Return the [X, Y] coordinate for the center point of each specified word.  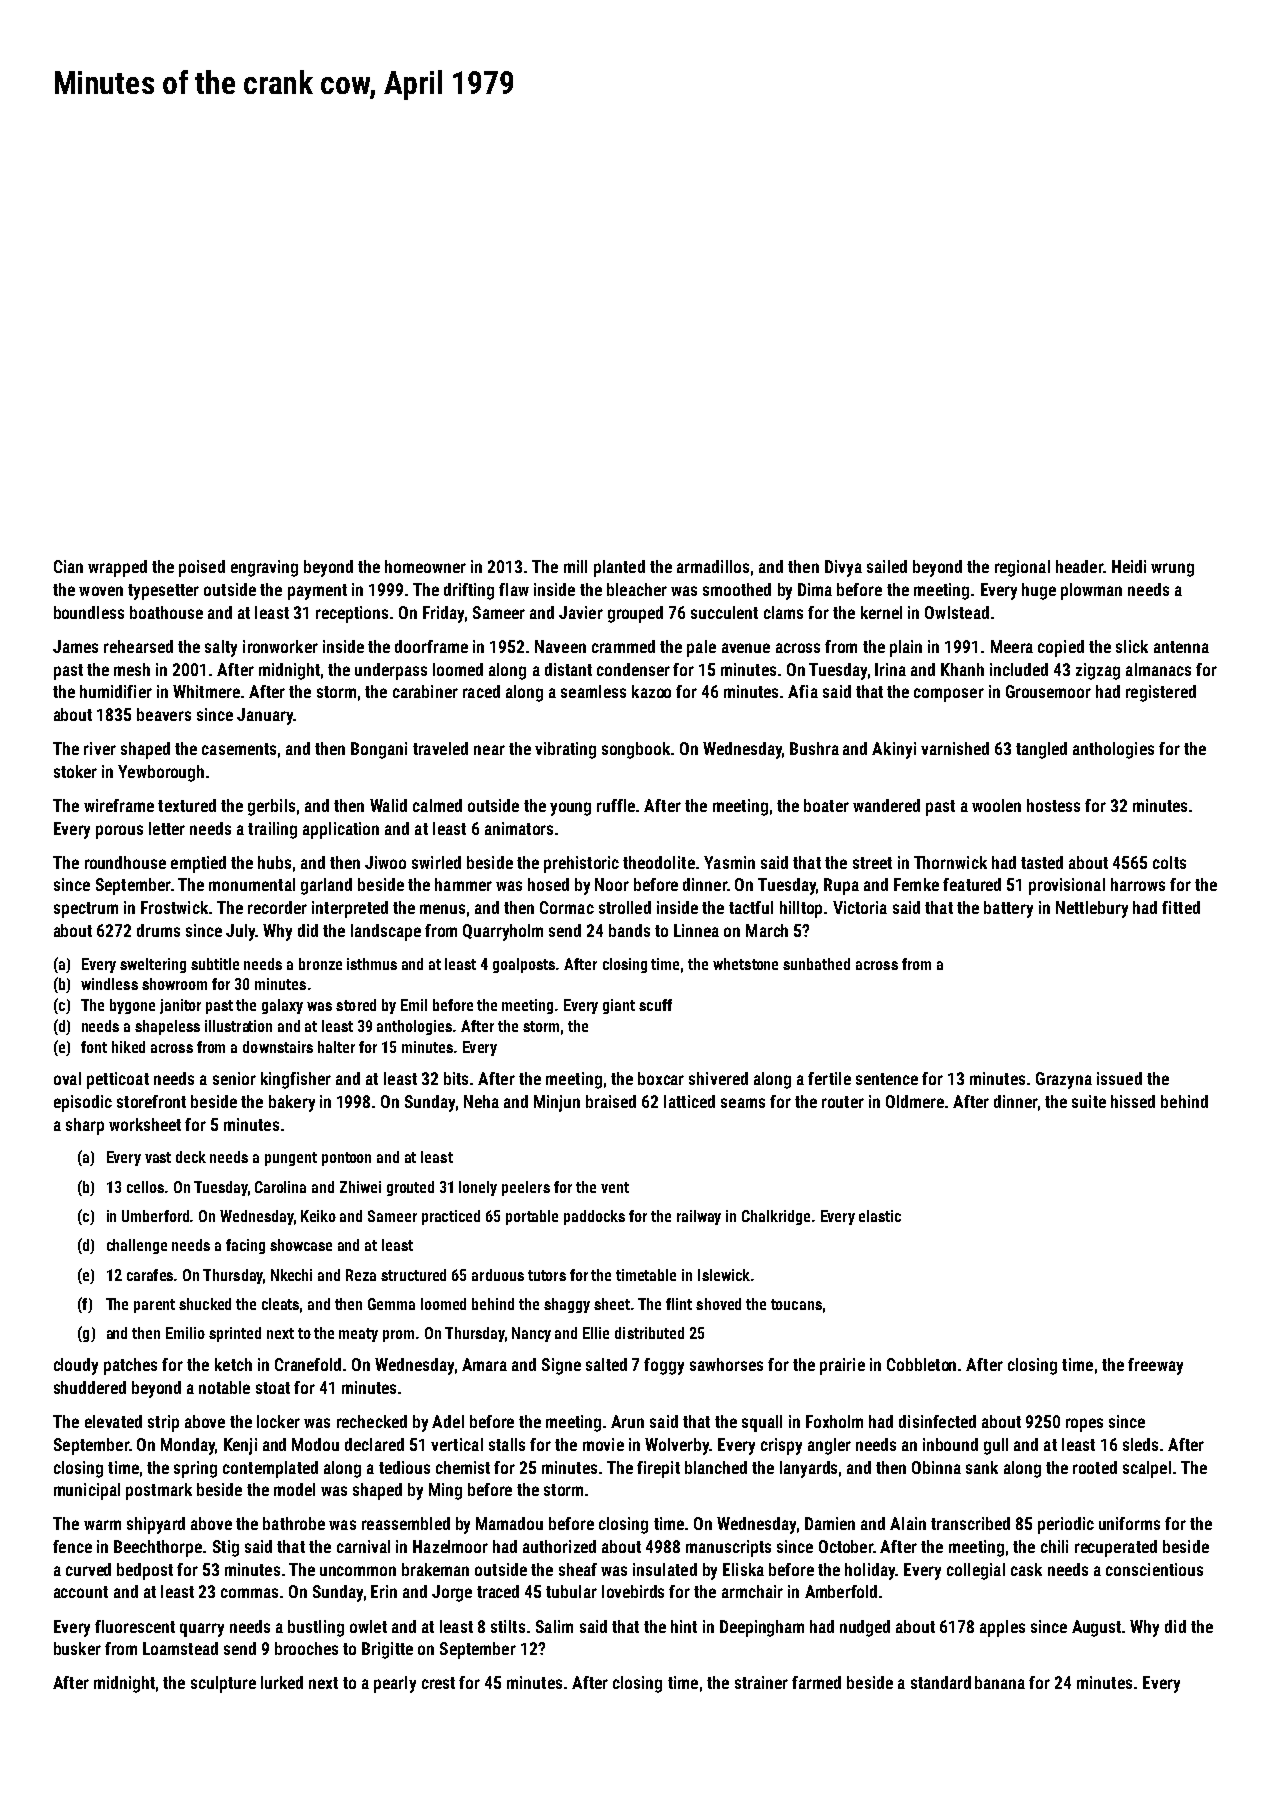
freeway [1155, 1366]
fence [72, 1546]
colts [1169, 862]
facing [245, 1246]
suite [1089, 1101]
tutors [547, 1275]
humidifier [116, 691]
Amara [484, 1364]
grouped [635, 614]
